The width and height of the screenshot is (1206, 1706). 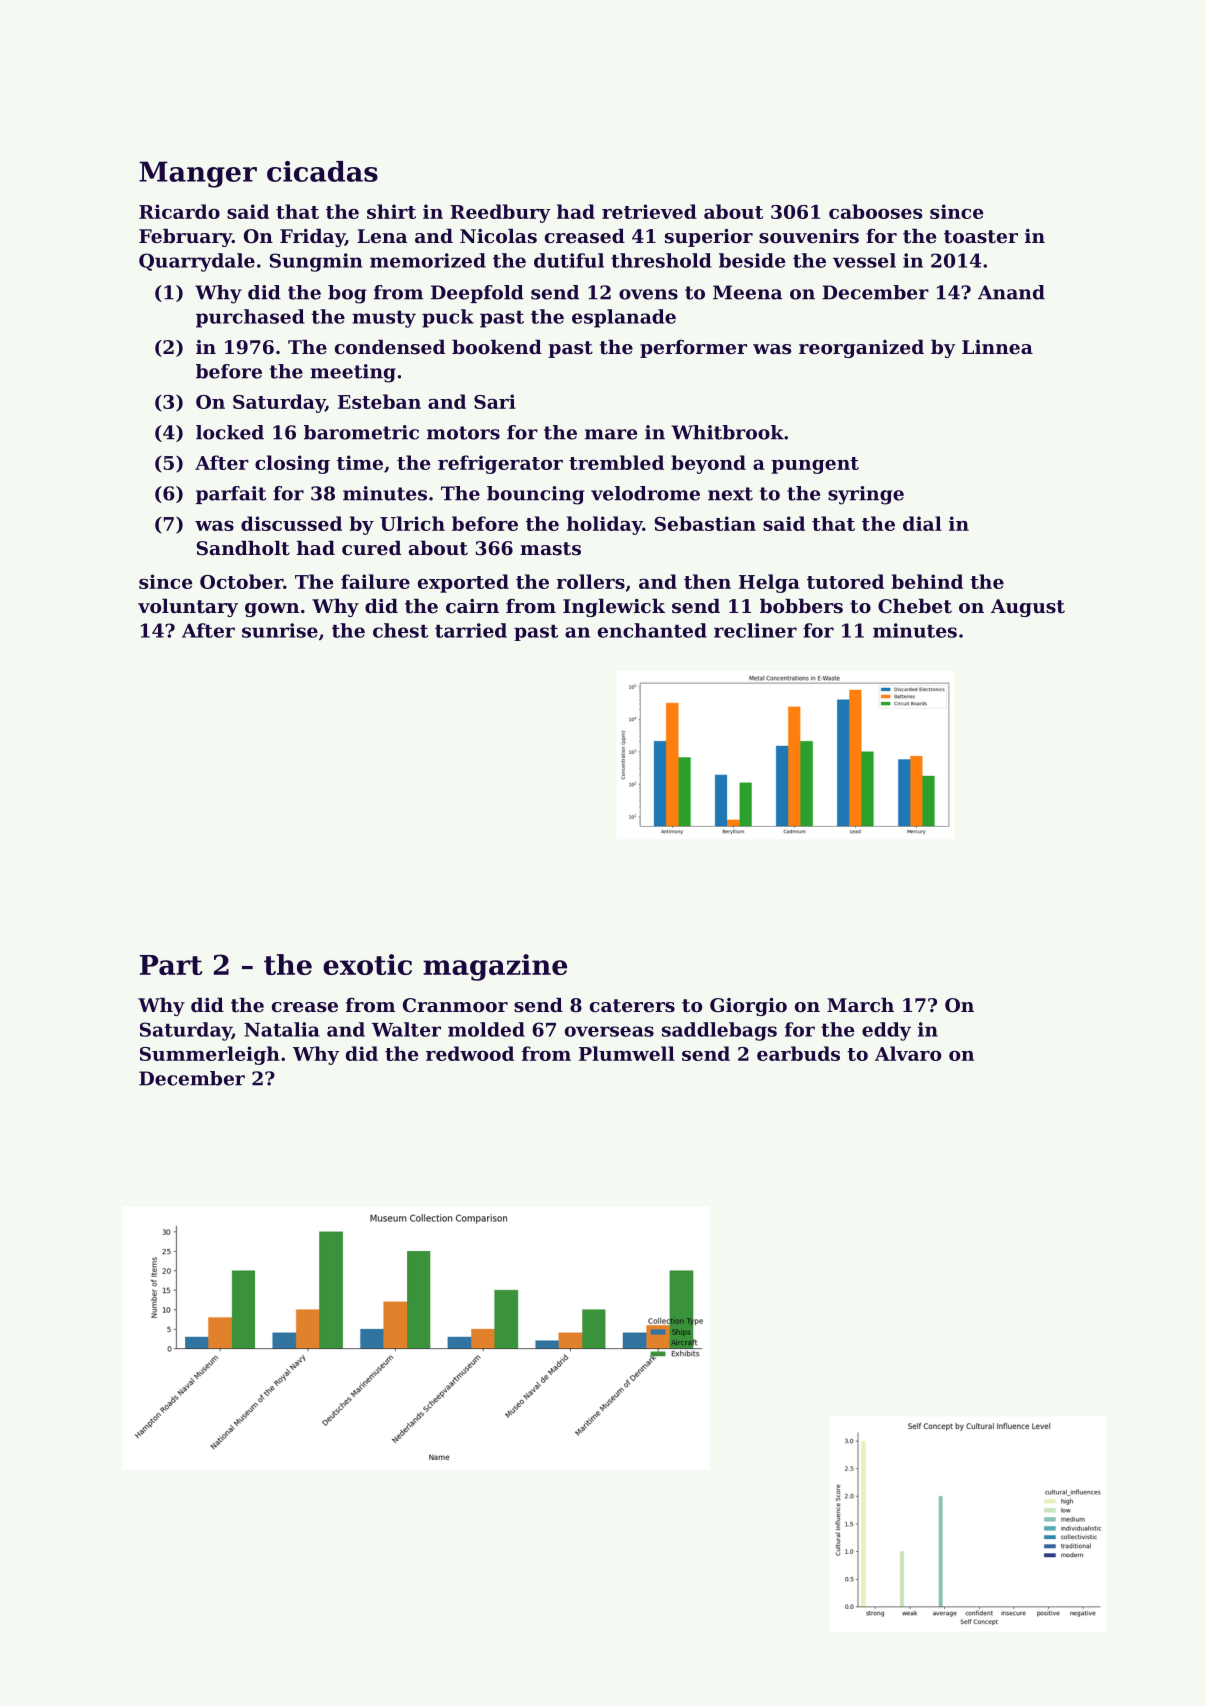 I want to click on Summerleigh, so click(x=210, y=1055).
